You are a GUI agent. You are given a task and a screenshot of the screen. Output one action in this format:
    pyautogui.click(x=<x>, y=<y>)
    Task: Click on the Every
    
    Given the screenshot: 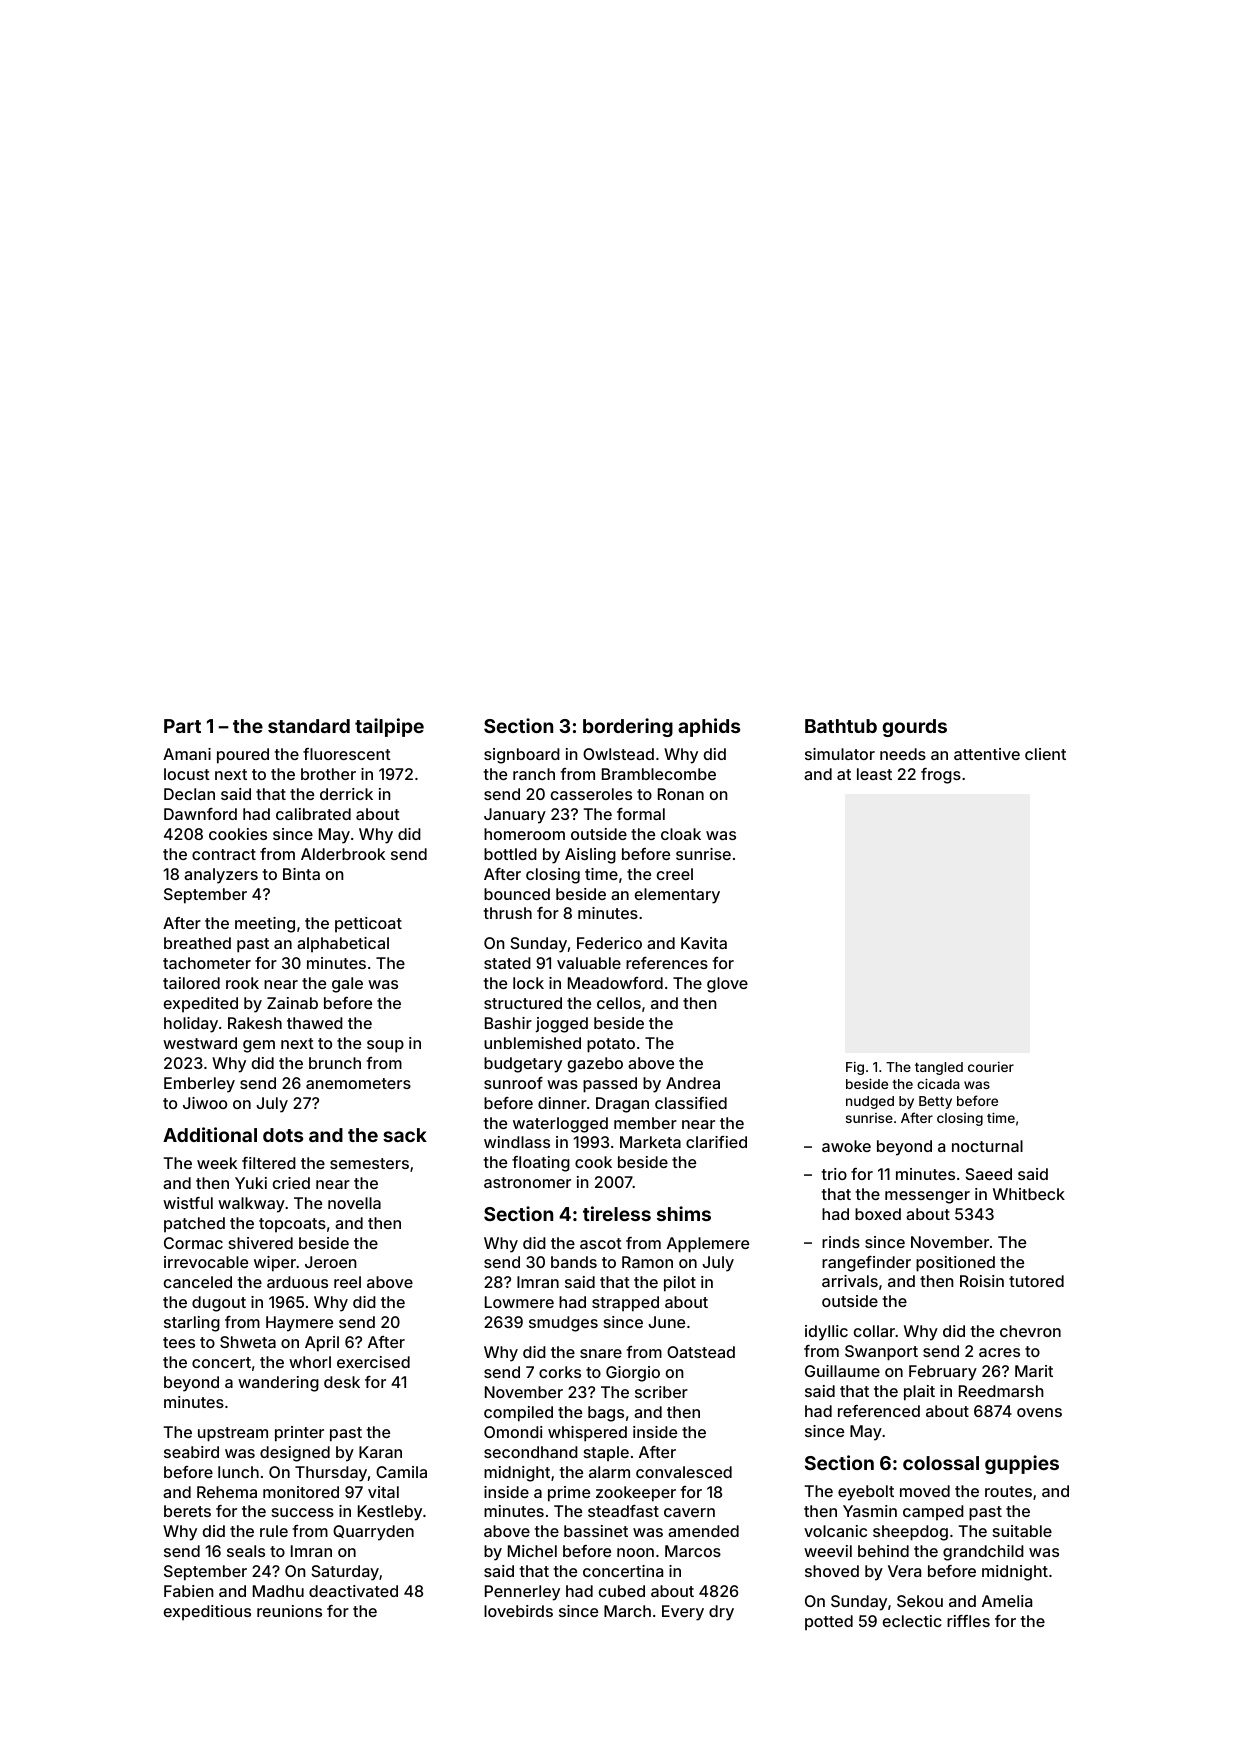 What is the action you would take?
    pyautogui.click(x=683, y=1613)
